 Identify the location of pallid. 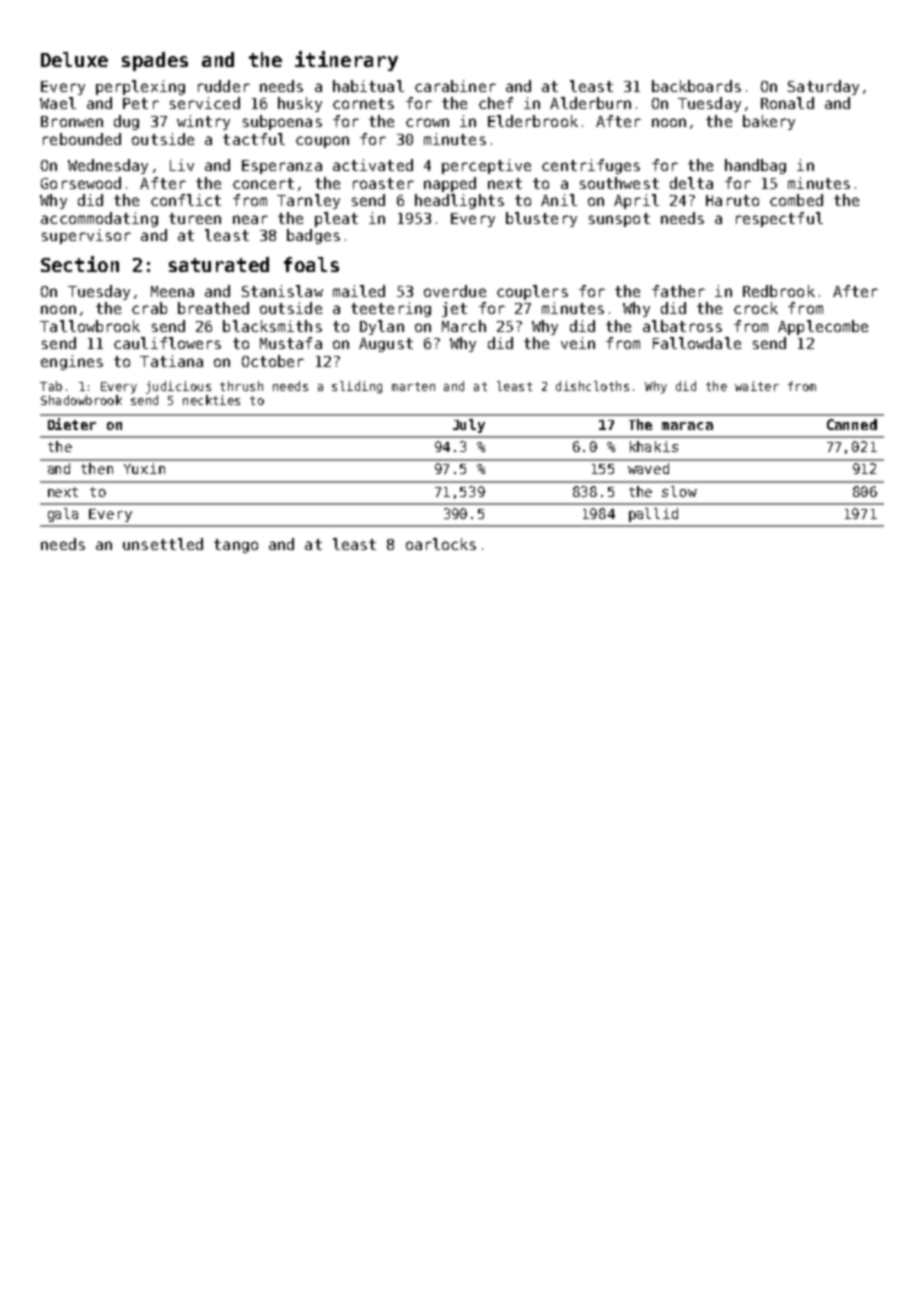
(653, 515).
